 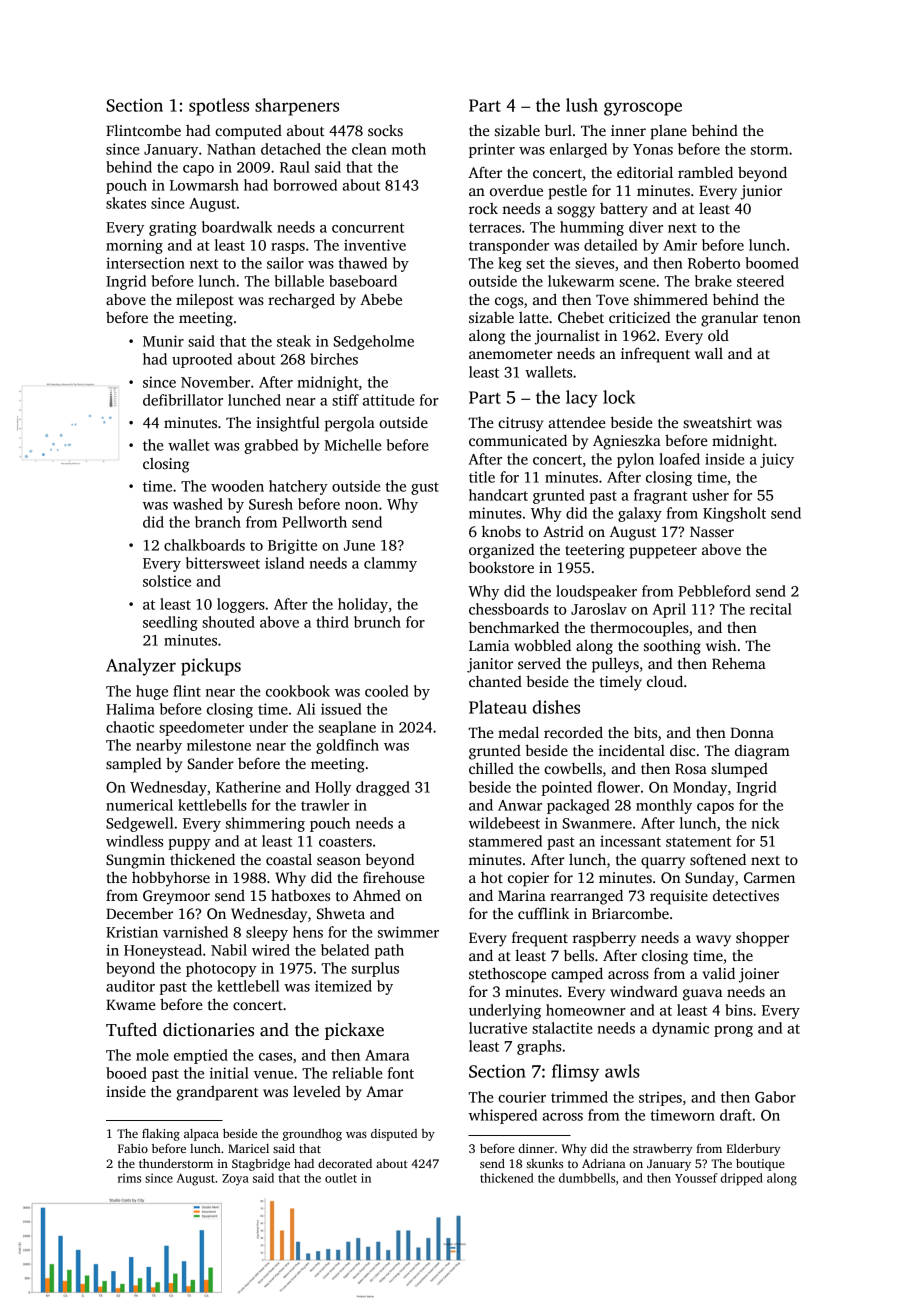 I want to click on photocopy, so click(x=221, y=969).
